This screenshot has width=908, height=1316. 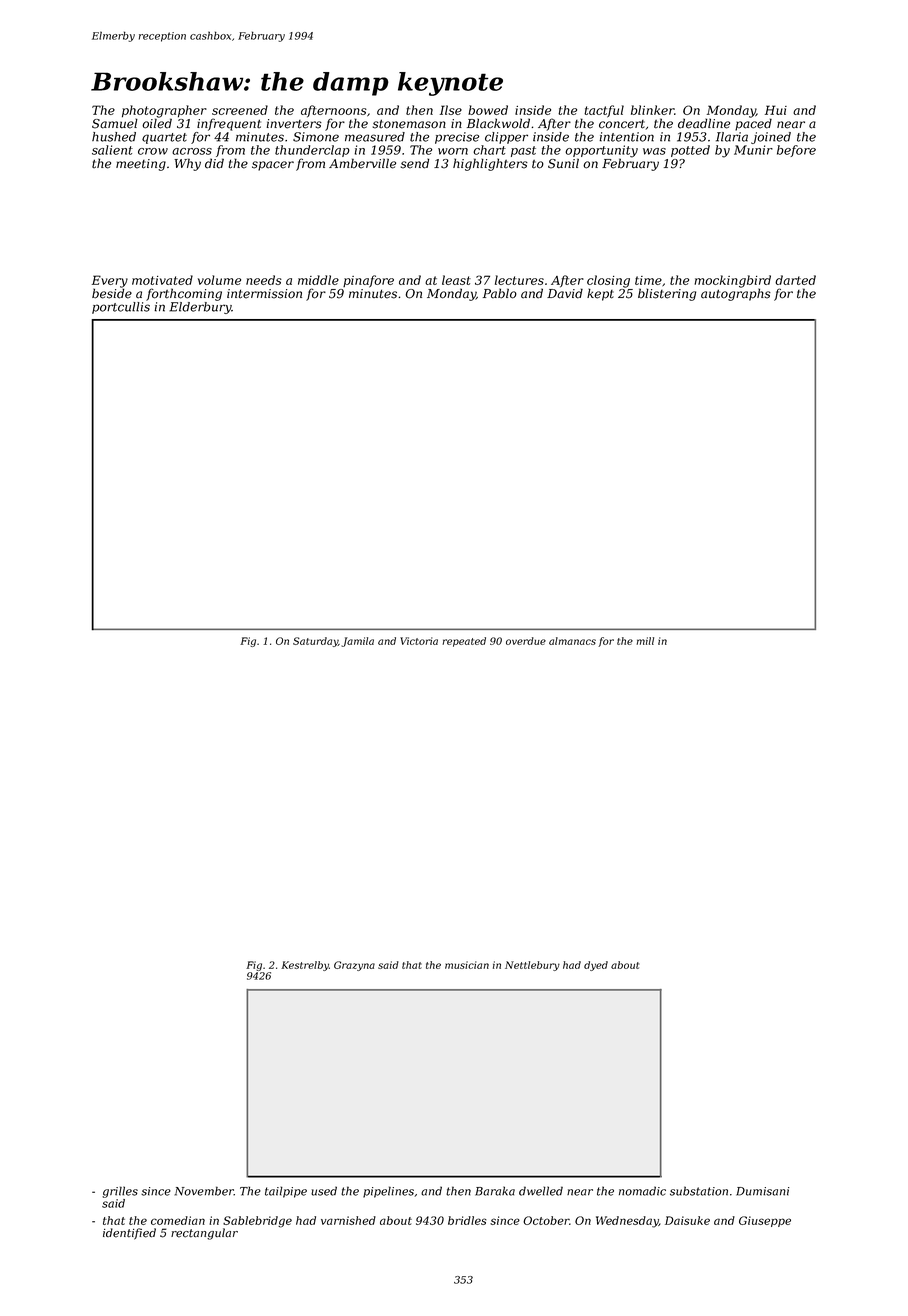 I want to click on spacer, so click(x=273, y=166).
